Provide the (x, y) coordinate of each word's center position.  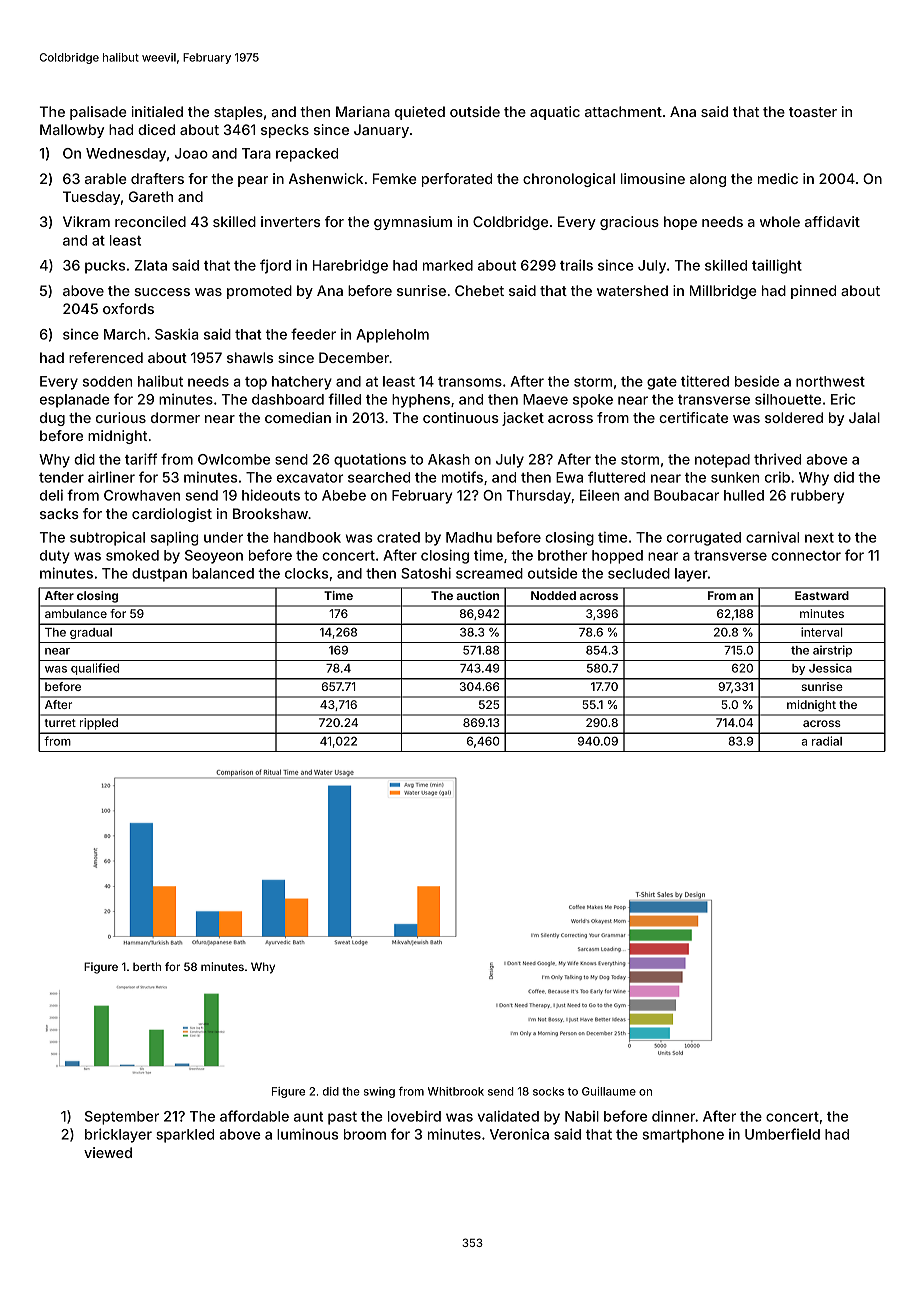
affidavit (832, 221)
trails (576, 265)
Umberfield (782, 1134)
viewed (108, 1152)
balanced (223, 573)
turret (60, 723)
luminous (307, 1134)
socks (548, 1091)
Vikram (86, 221)
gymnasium (413, 223)
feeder (313, 334)
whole (780, 221)
